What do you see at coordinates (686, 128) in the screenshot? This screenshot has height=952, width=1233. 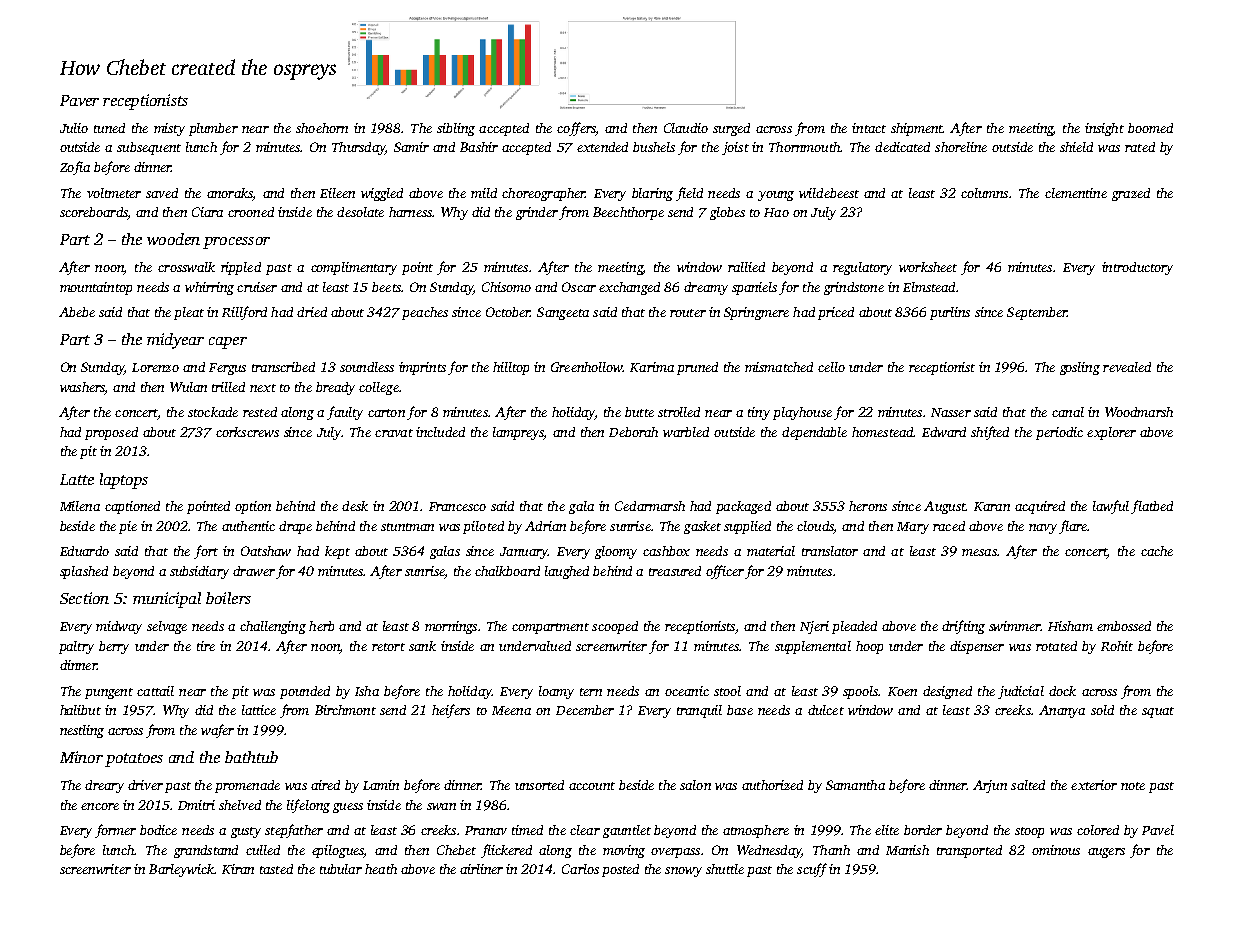 I see `Claudio` at bounding box center [686, 128].
